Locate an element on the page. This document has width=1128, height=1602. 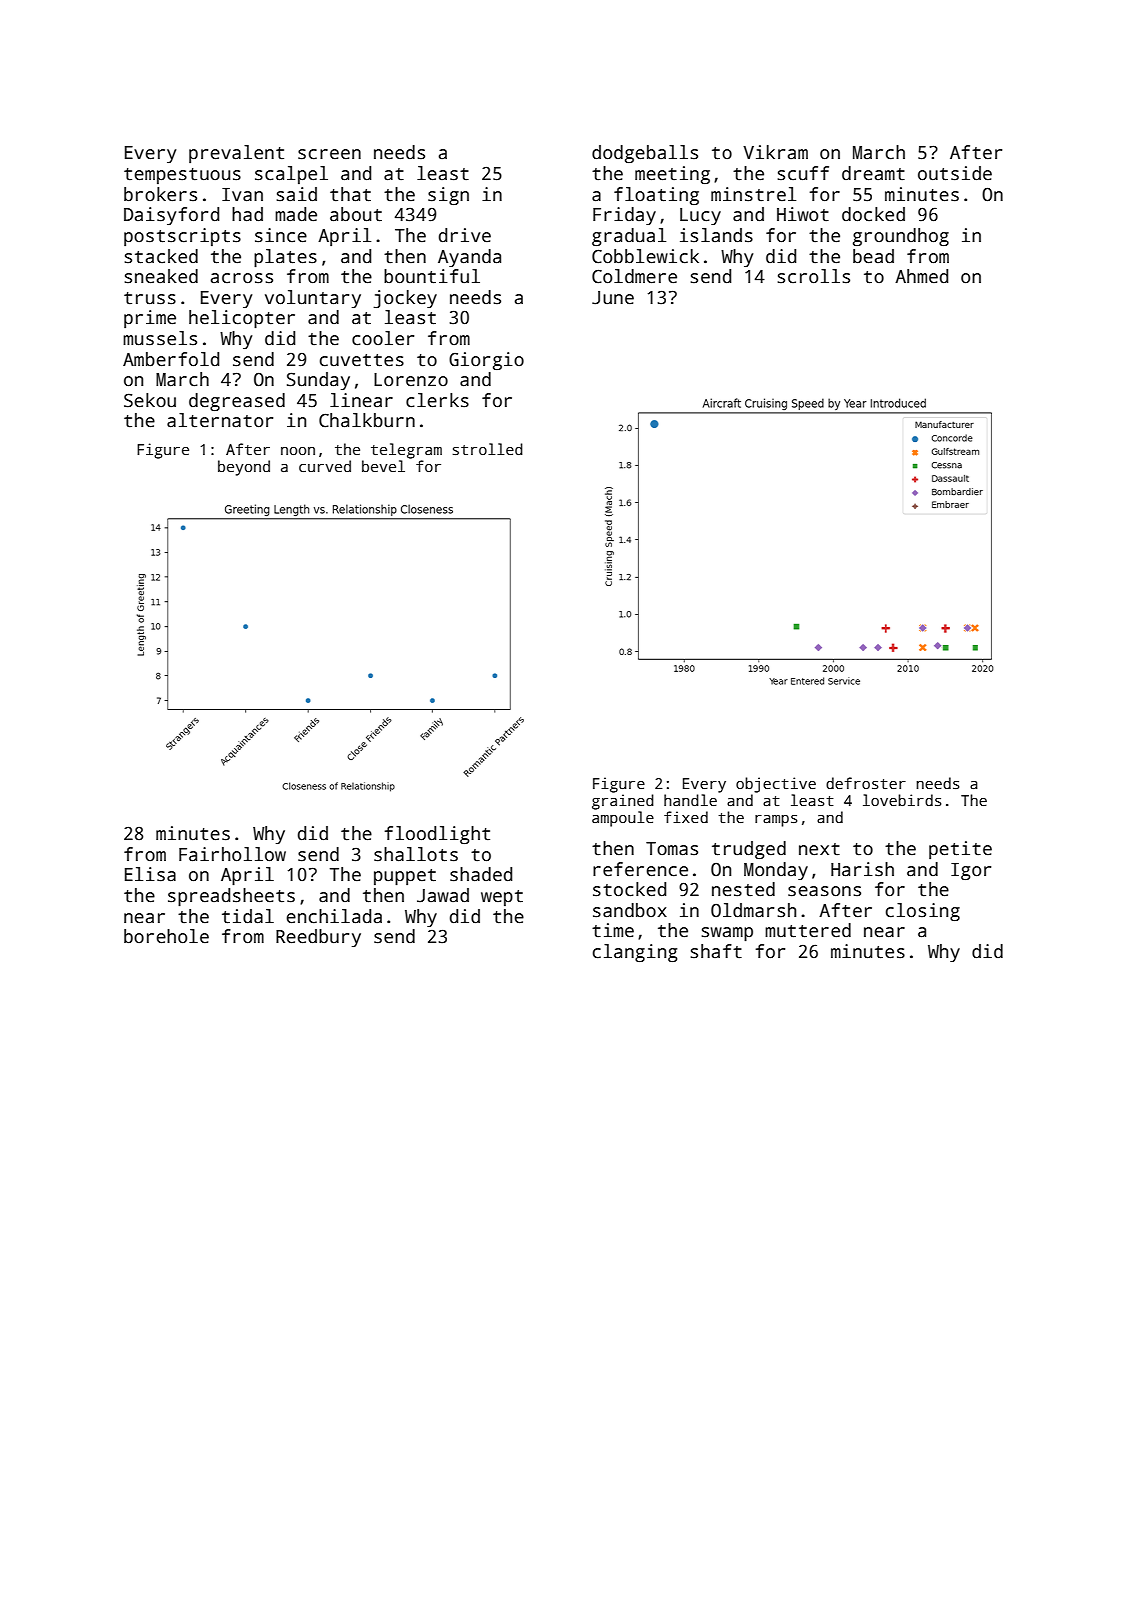
floodlight is located at coordinates (437, 835).
